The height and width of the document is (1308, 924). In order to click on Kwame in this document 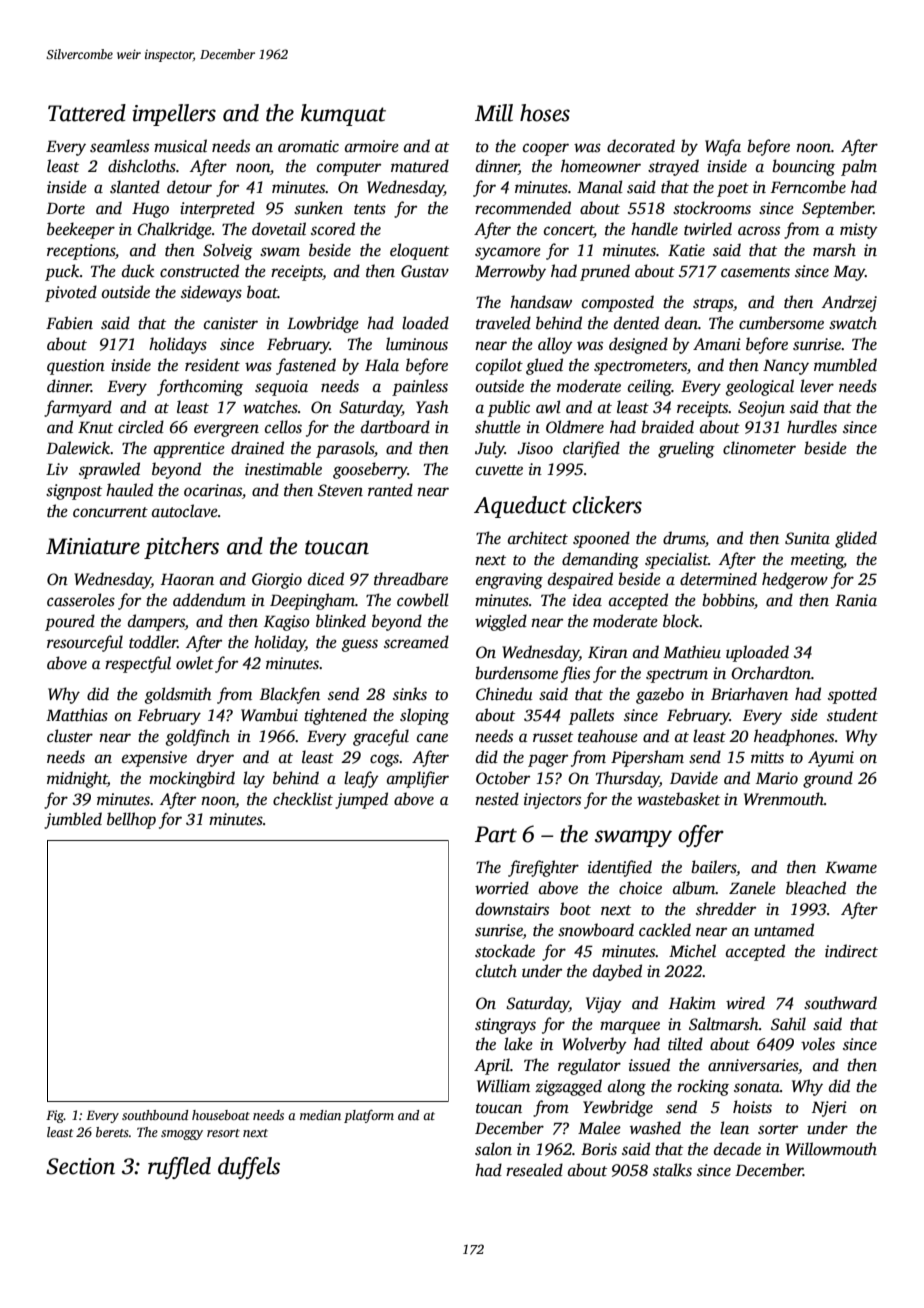, I will do `click(851, 867)`.
